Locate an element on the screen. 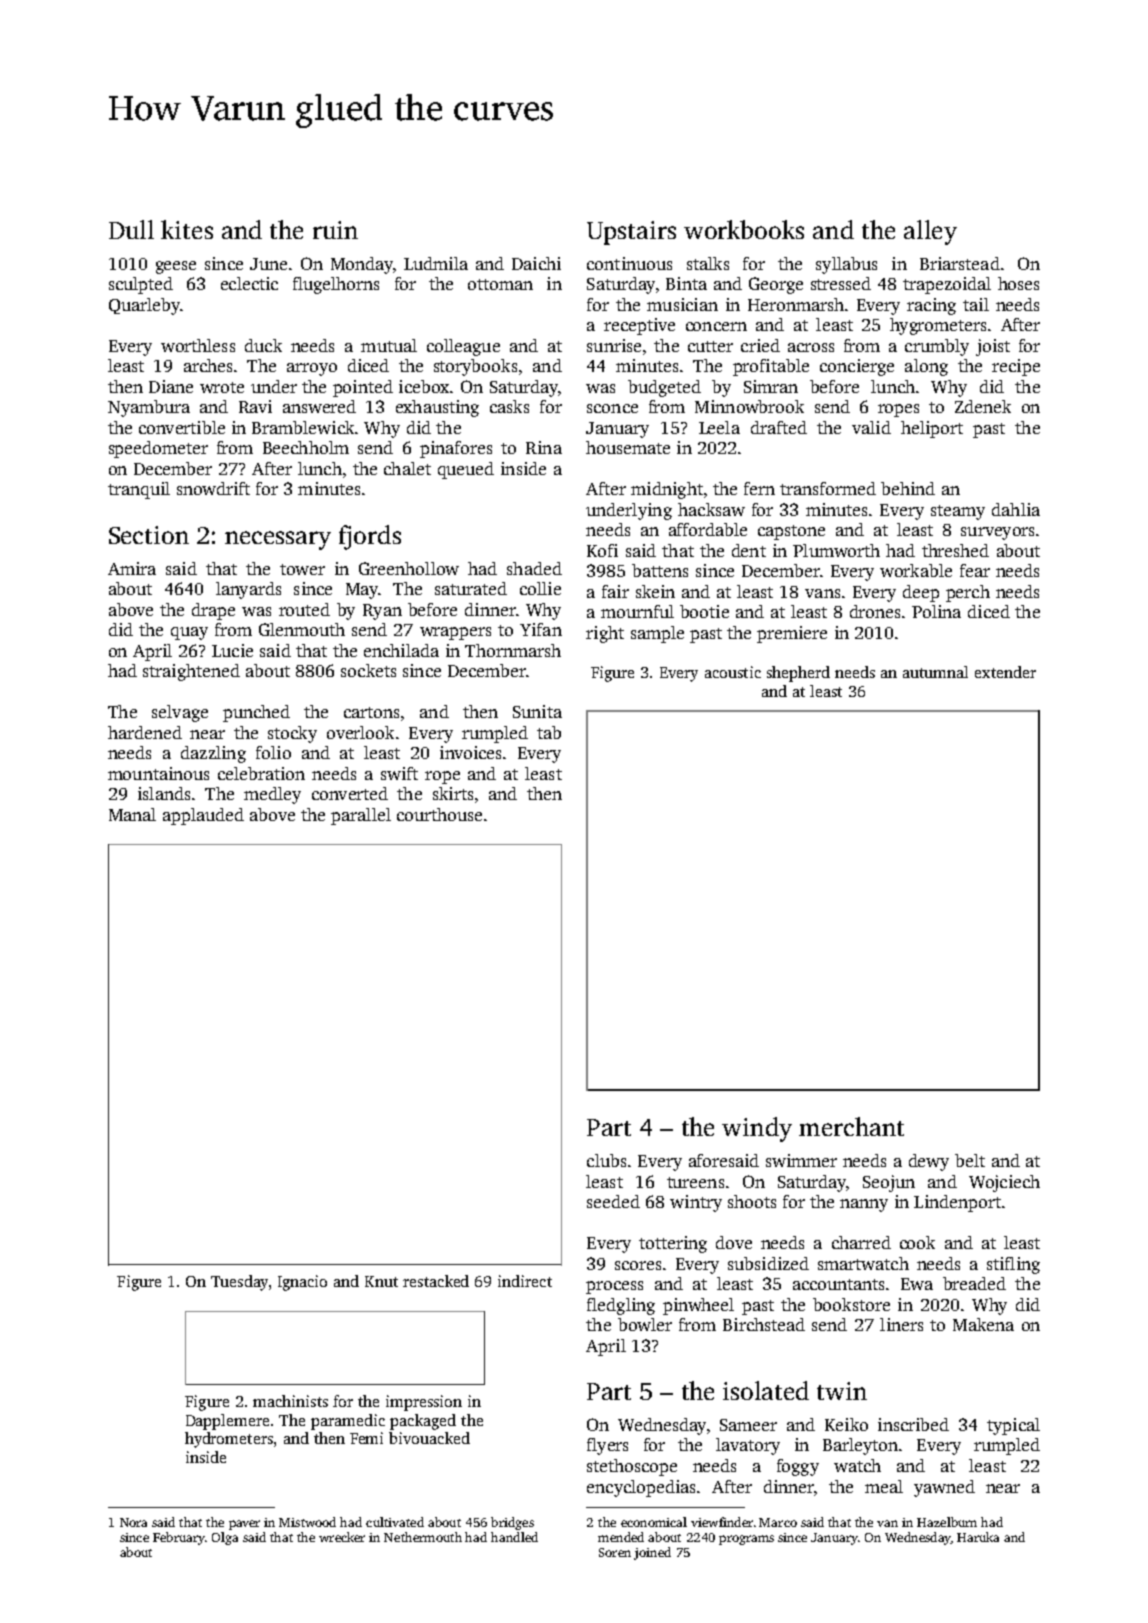  hydrometers is located at coordinates (229, 1440).
